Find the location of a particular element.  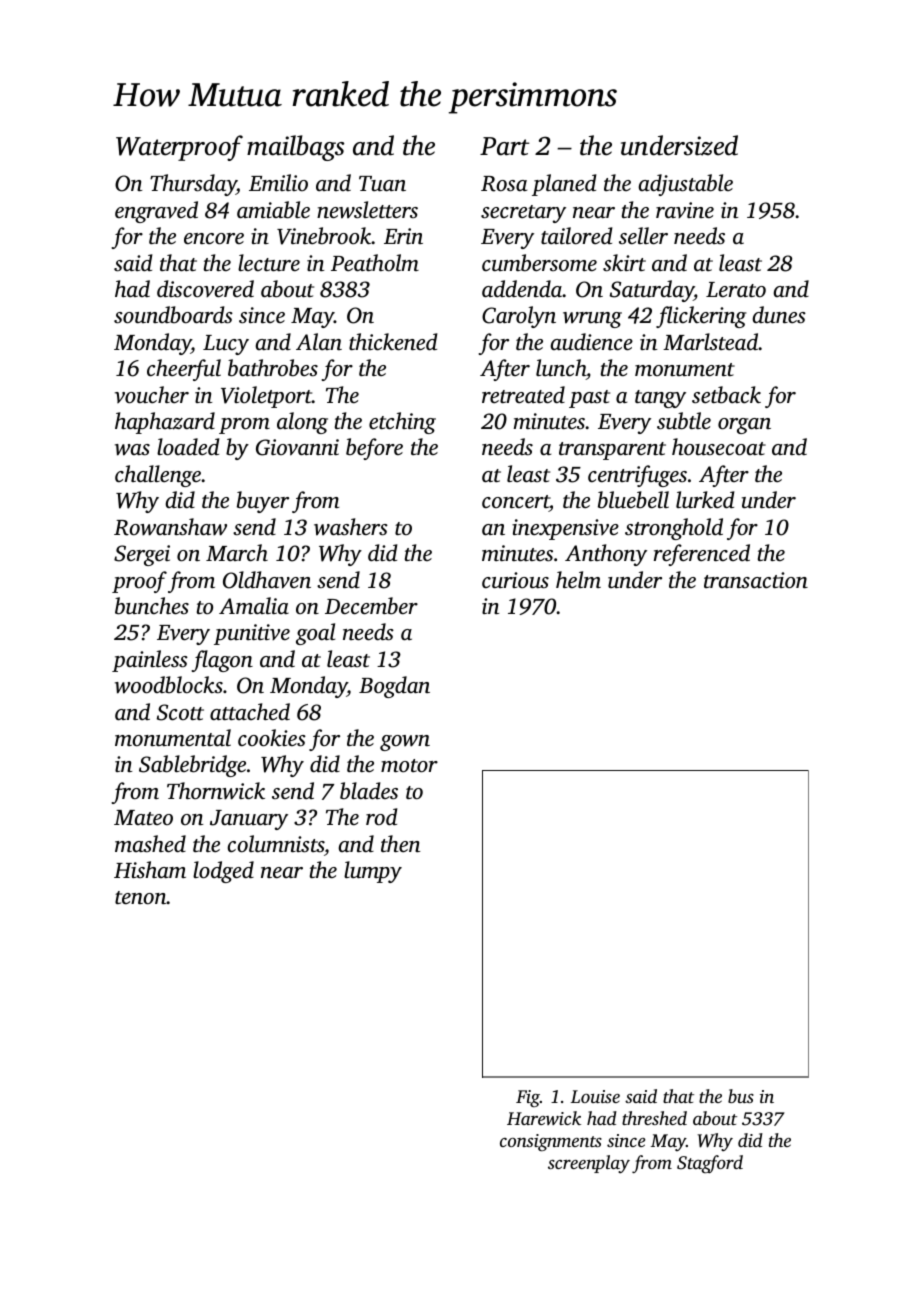

lurked is located at coordinates (705, 499).
